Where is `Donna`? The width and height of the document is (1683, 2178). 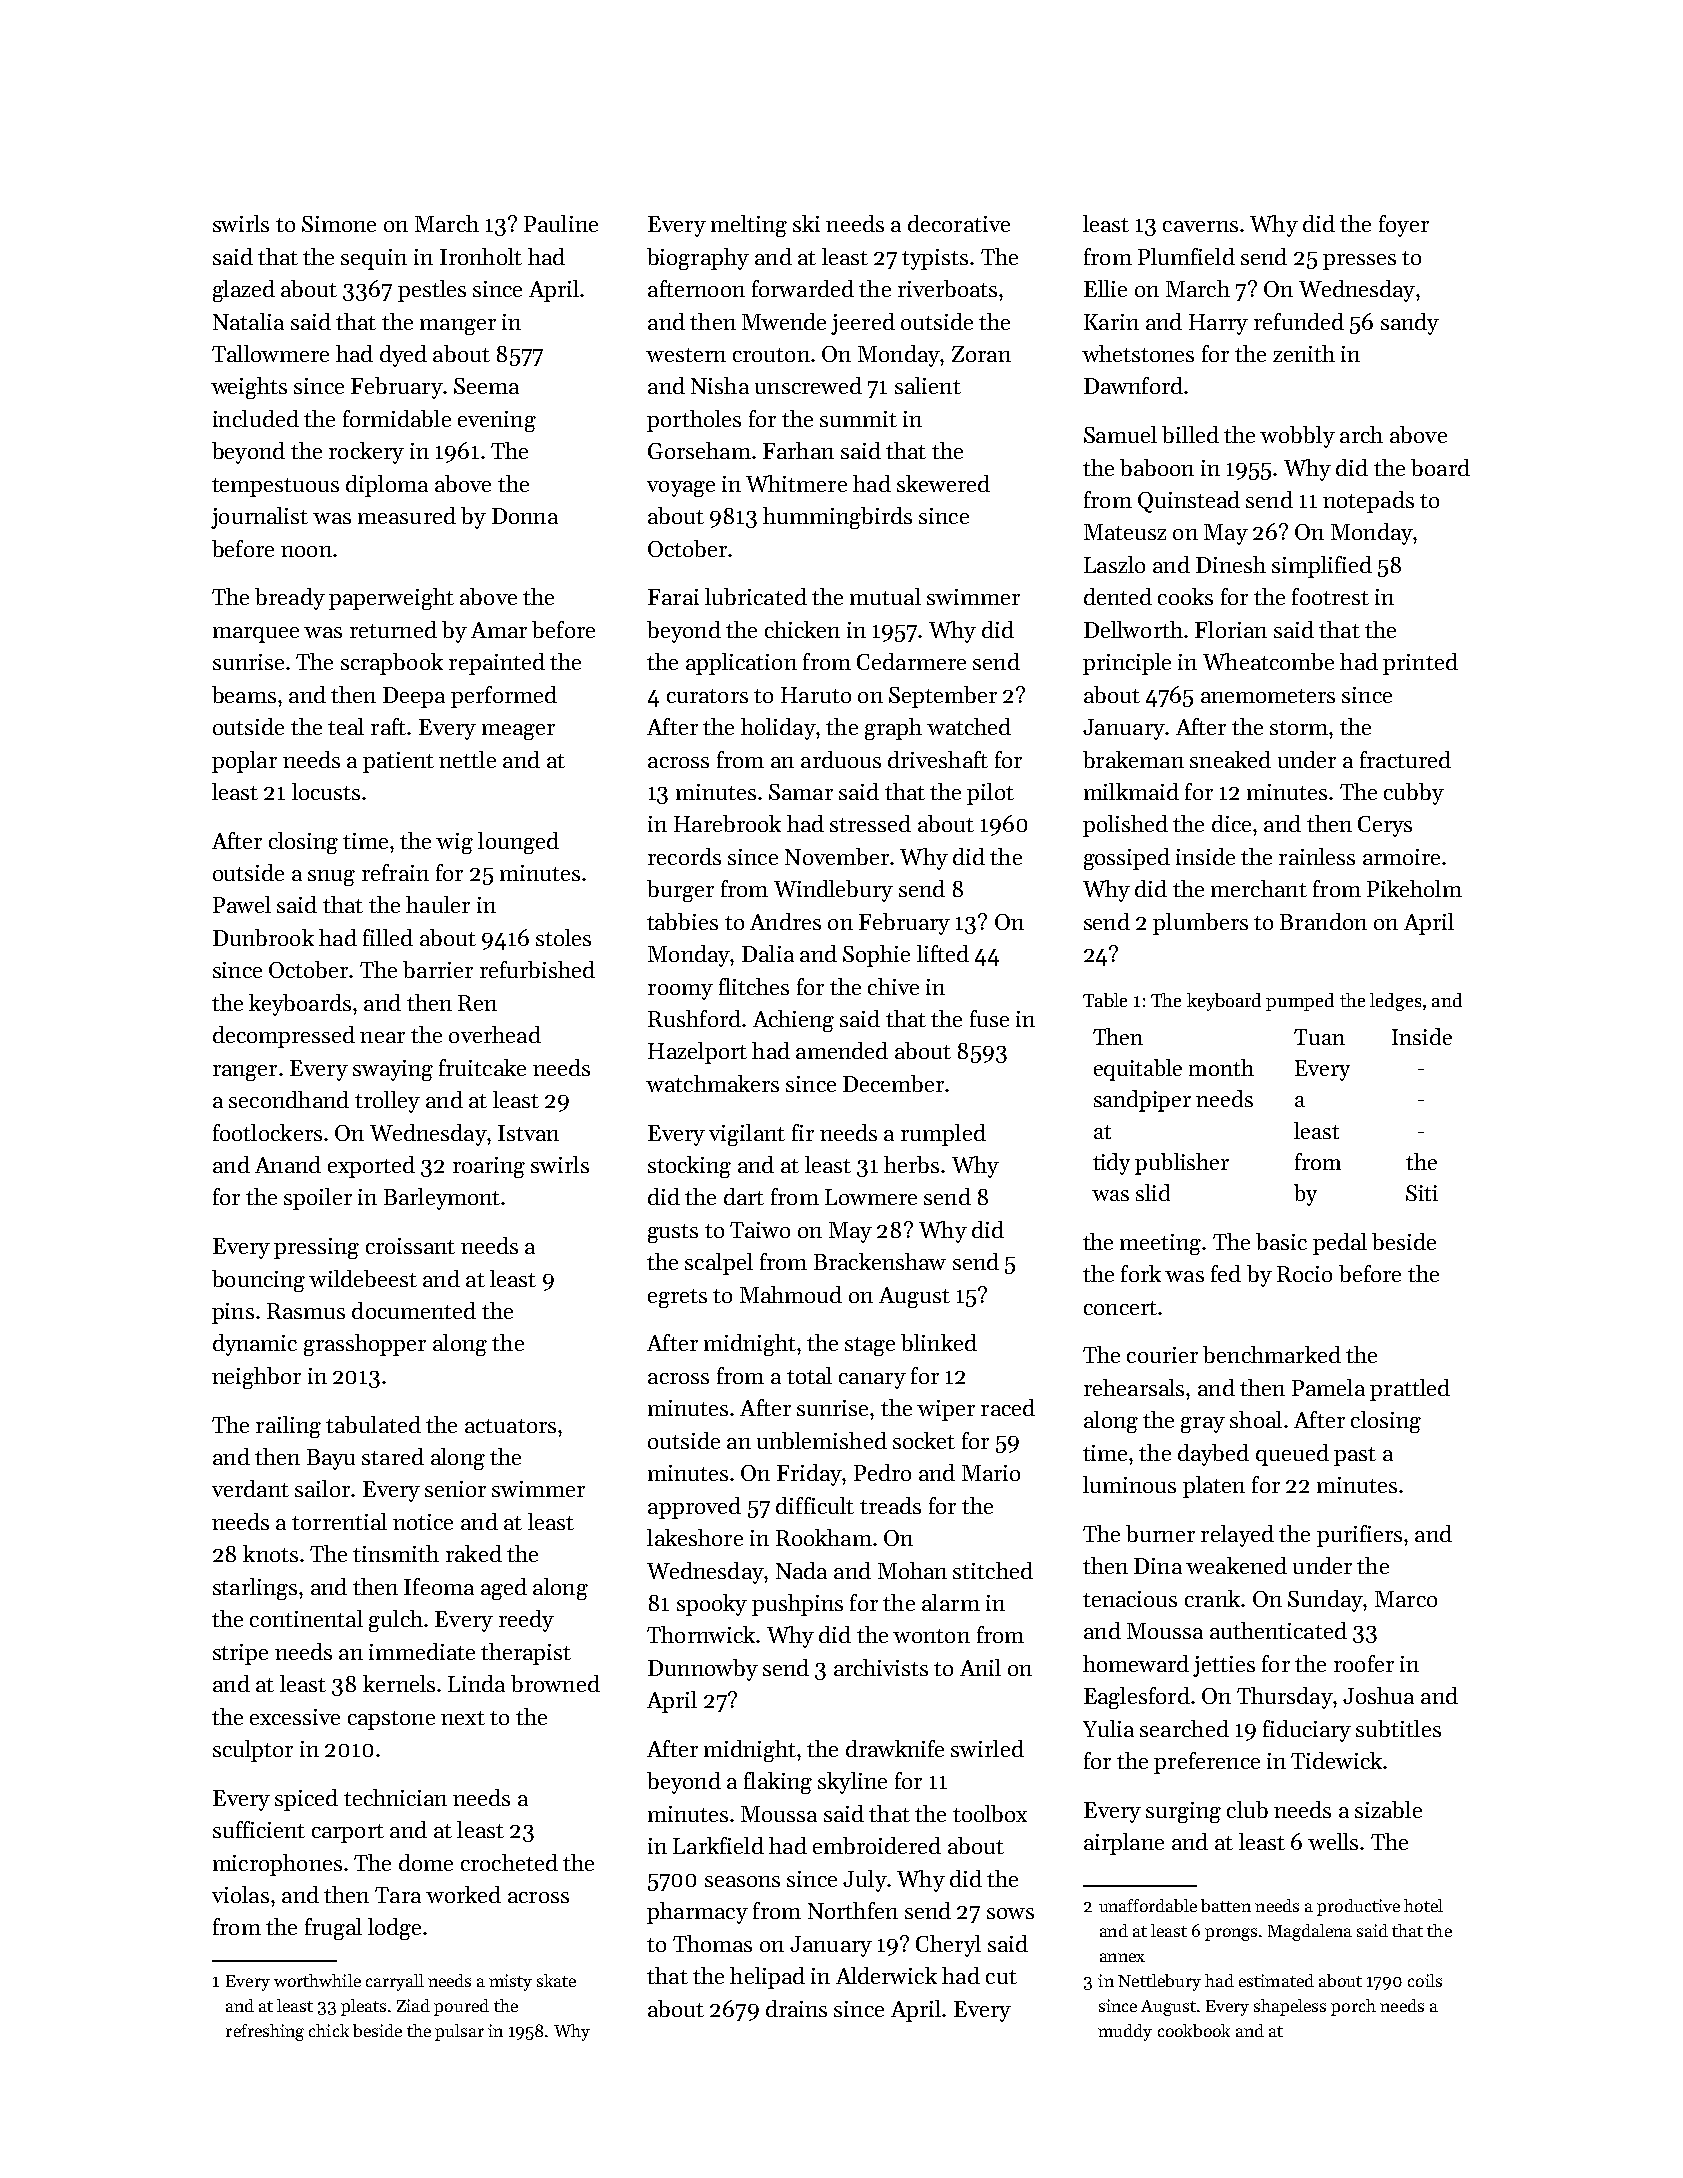 Donna is located at coordinates (525, 516).
